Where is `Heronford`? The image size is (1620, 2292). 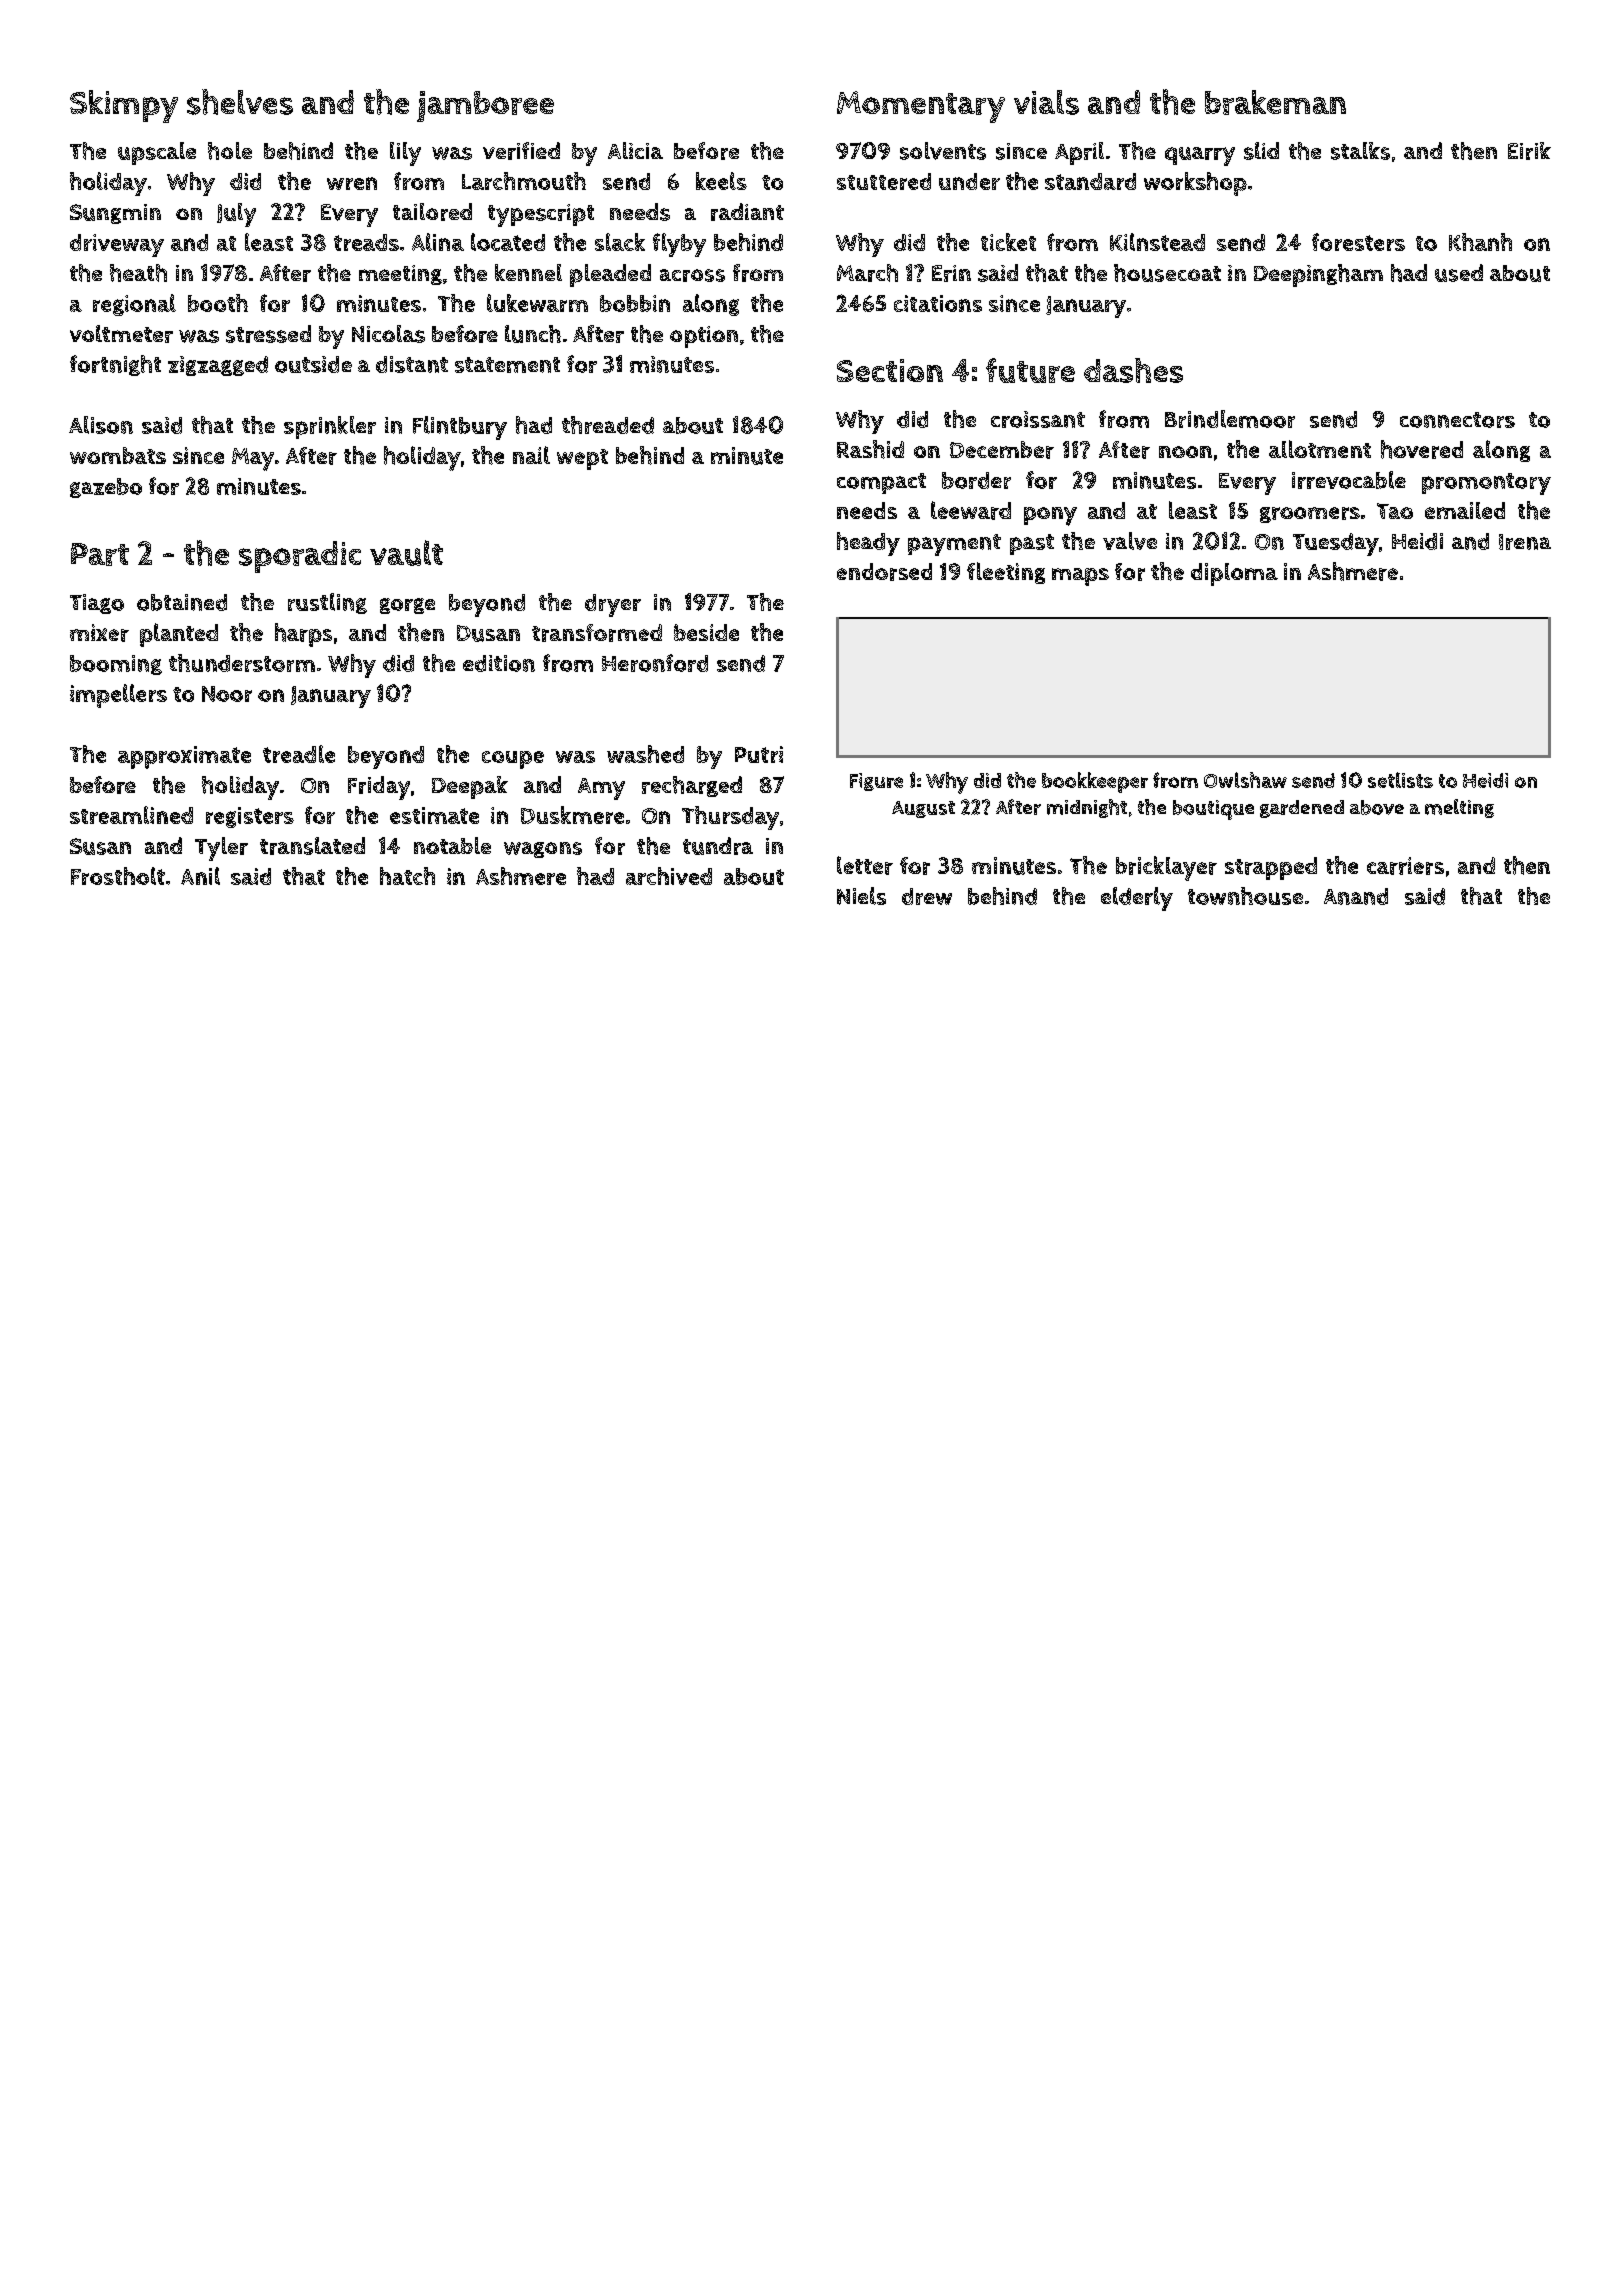 Heronford is located at coordinates (655, 663).
